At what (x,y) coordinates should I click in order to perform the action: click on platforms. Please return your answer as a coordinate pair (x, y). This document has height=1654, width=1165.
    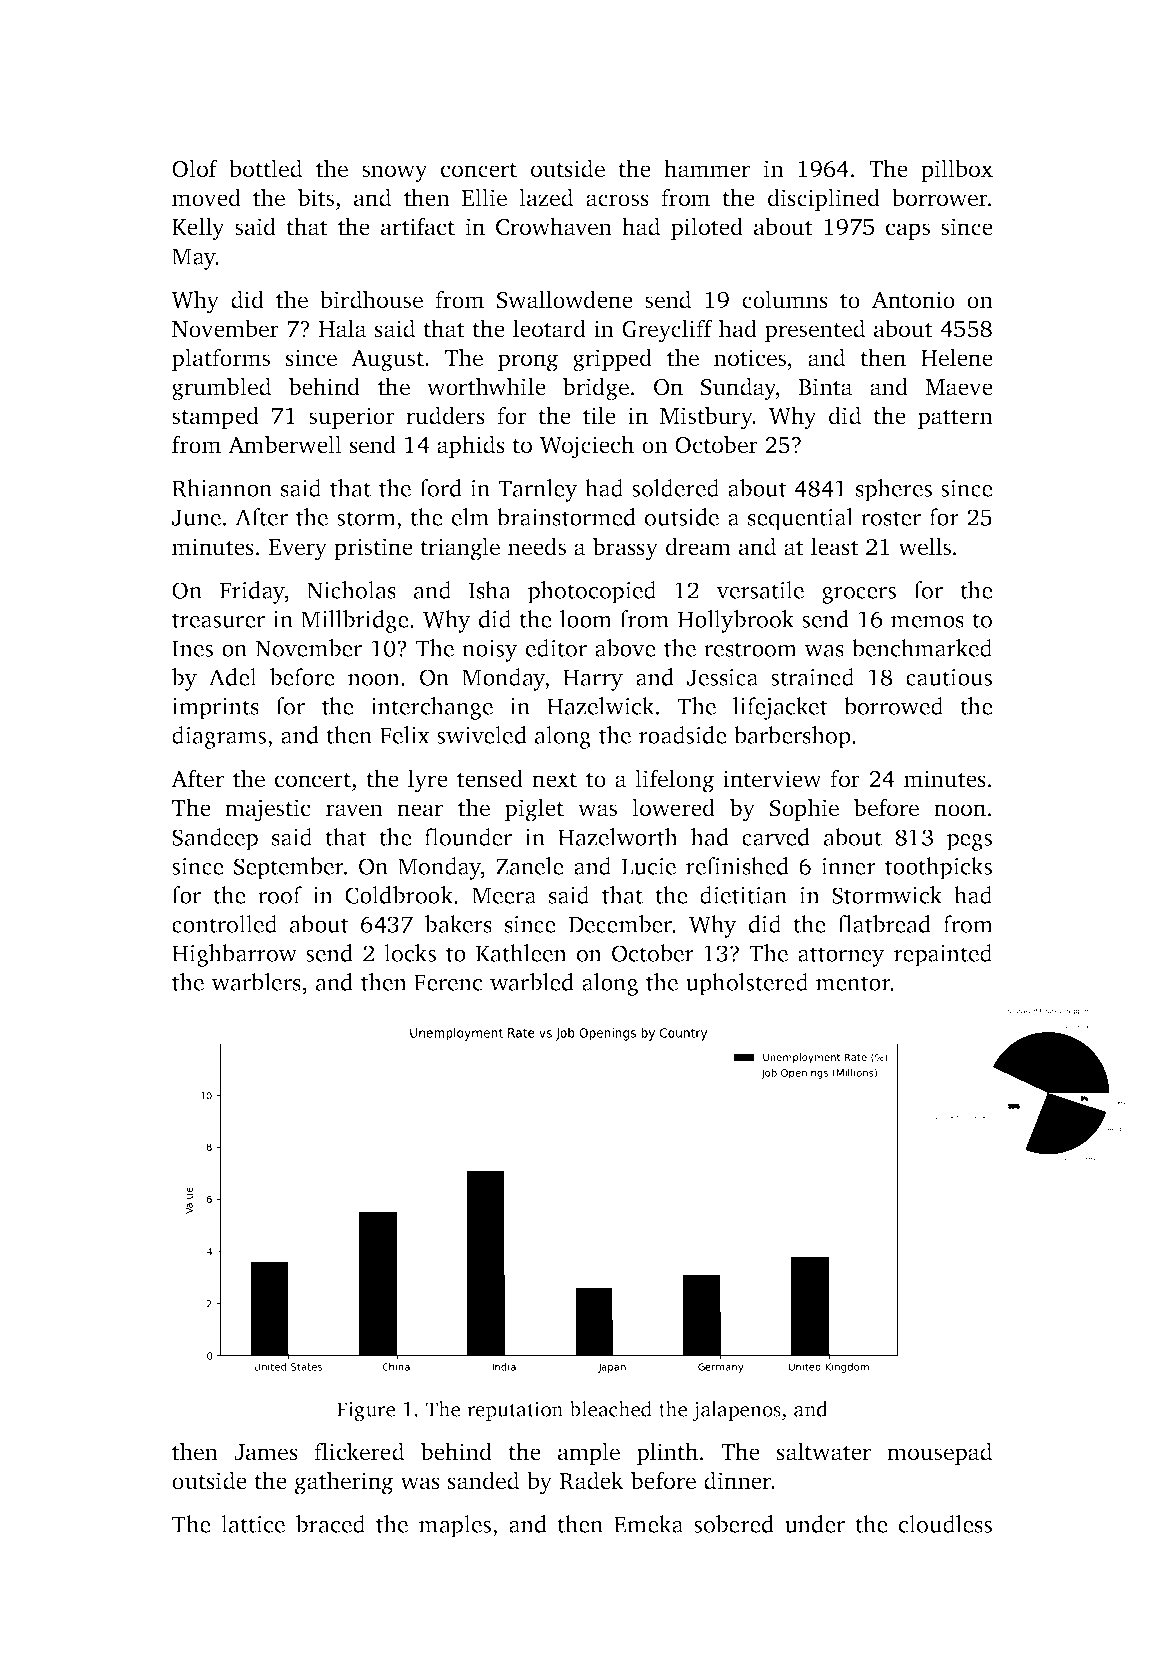
    Looking at the image, I should click on (221, 359).
